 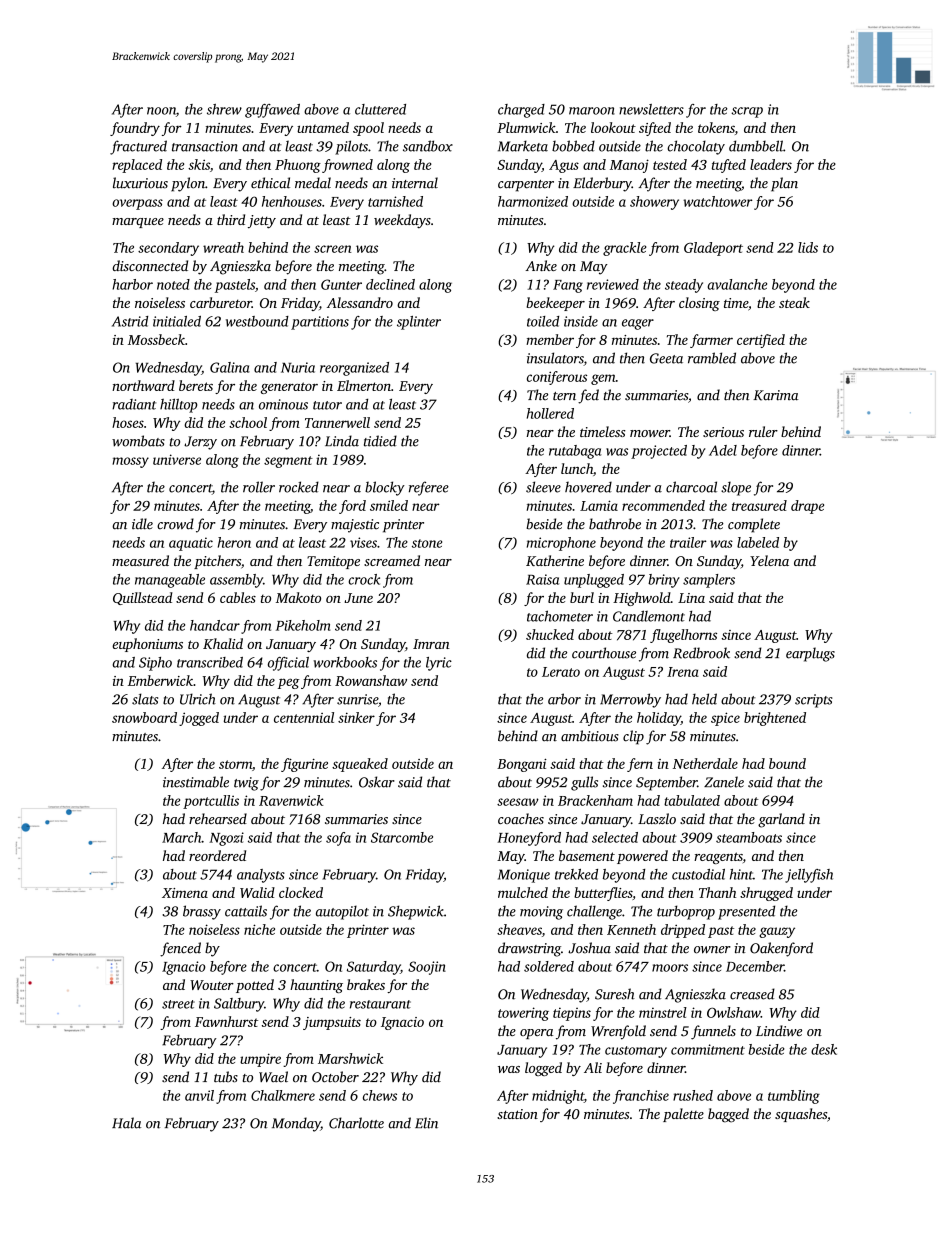 What do you see at coordinates (185, 893) in the image?
I see `Ximena` at bounding box center [185, 893].
